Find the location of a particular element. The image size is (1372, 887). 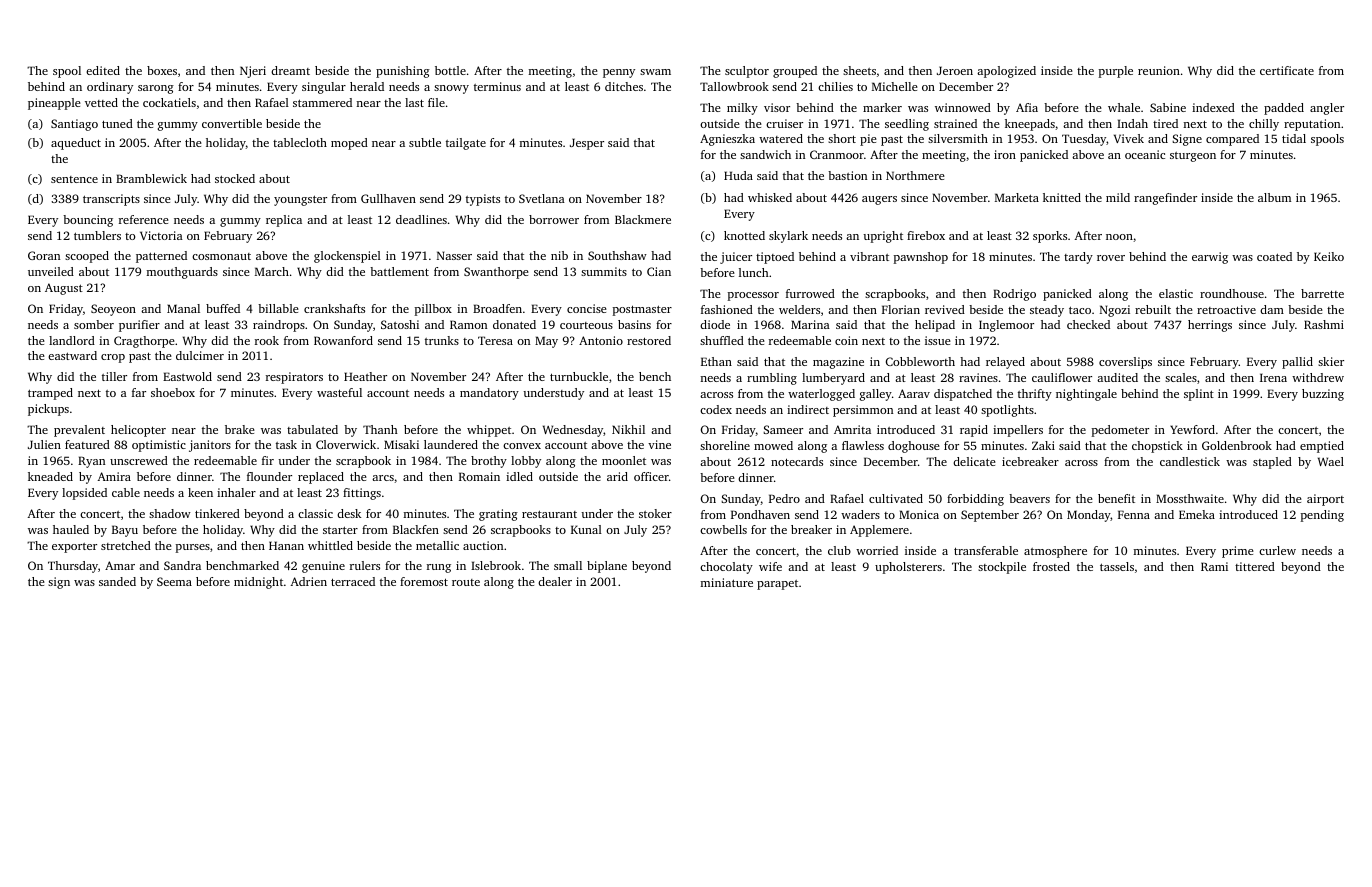

apologized is located at coordinates (1006, 72).
